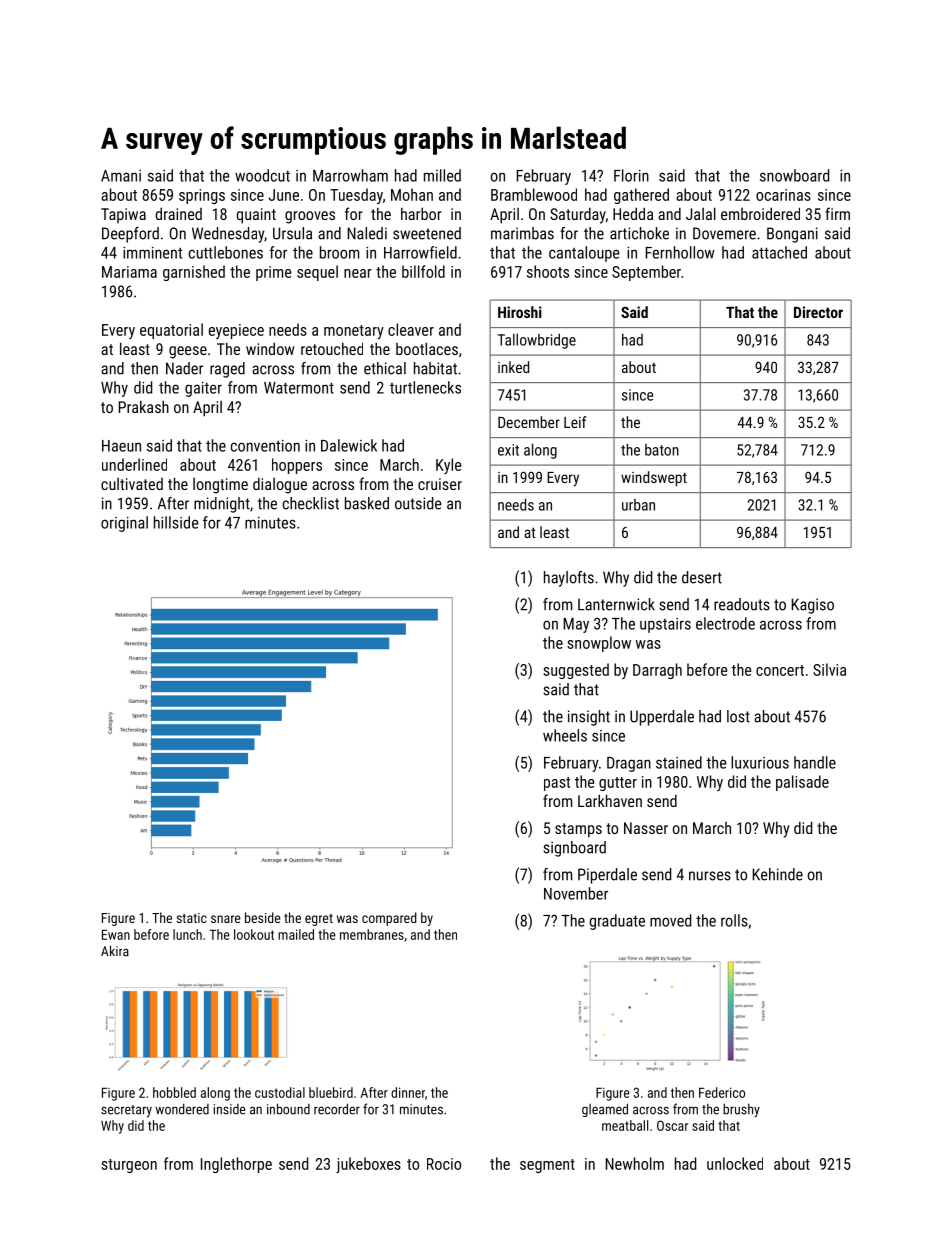 This document has height=1233, width=952. What do you see at coordinates (557, 784) in the document?
I see `past` at bounding box center [557, 784].
